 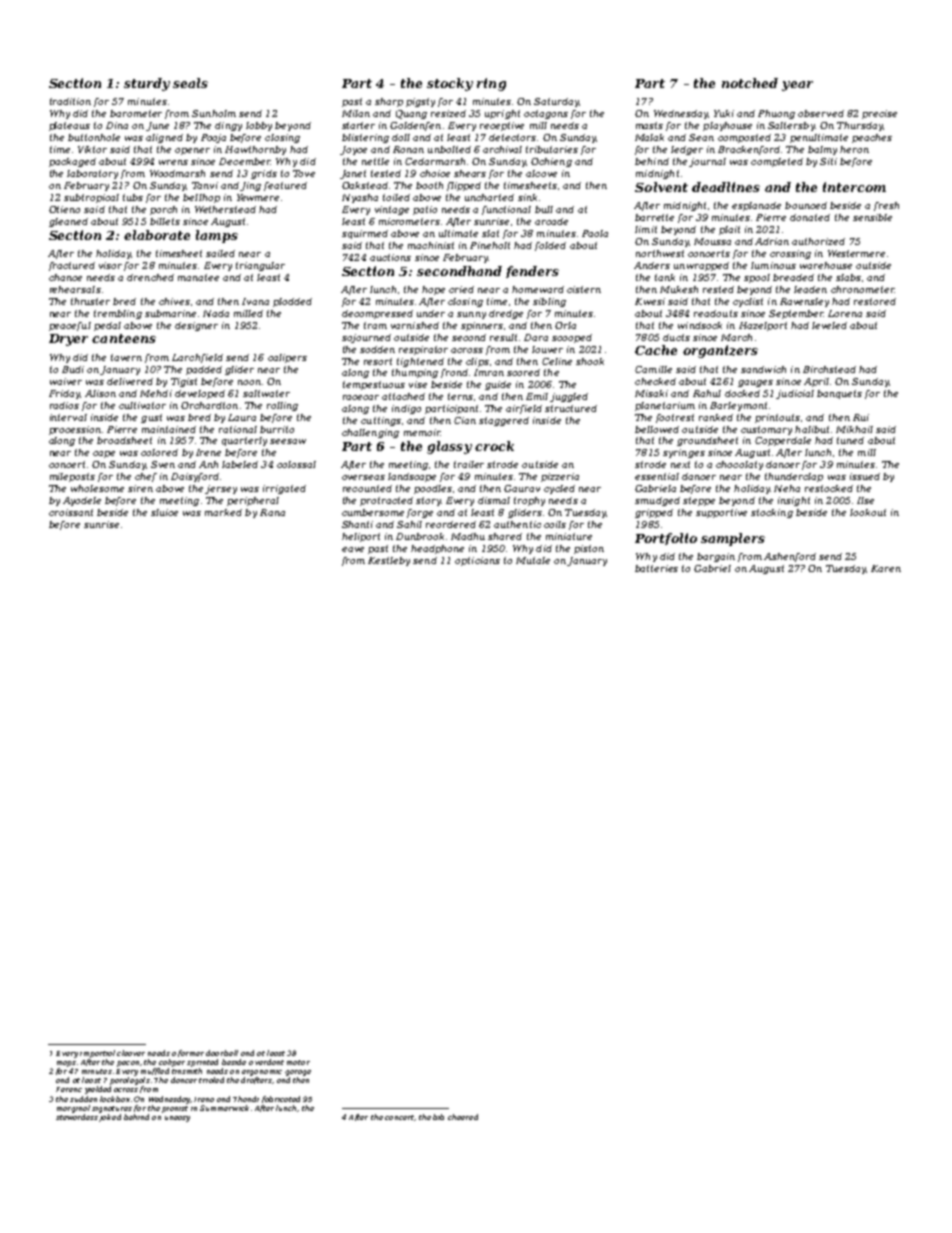 What do you see at coordinates (438, 1117) in the screenshot?
I see `bib` at bounding box center [438, 1117].
